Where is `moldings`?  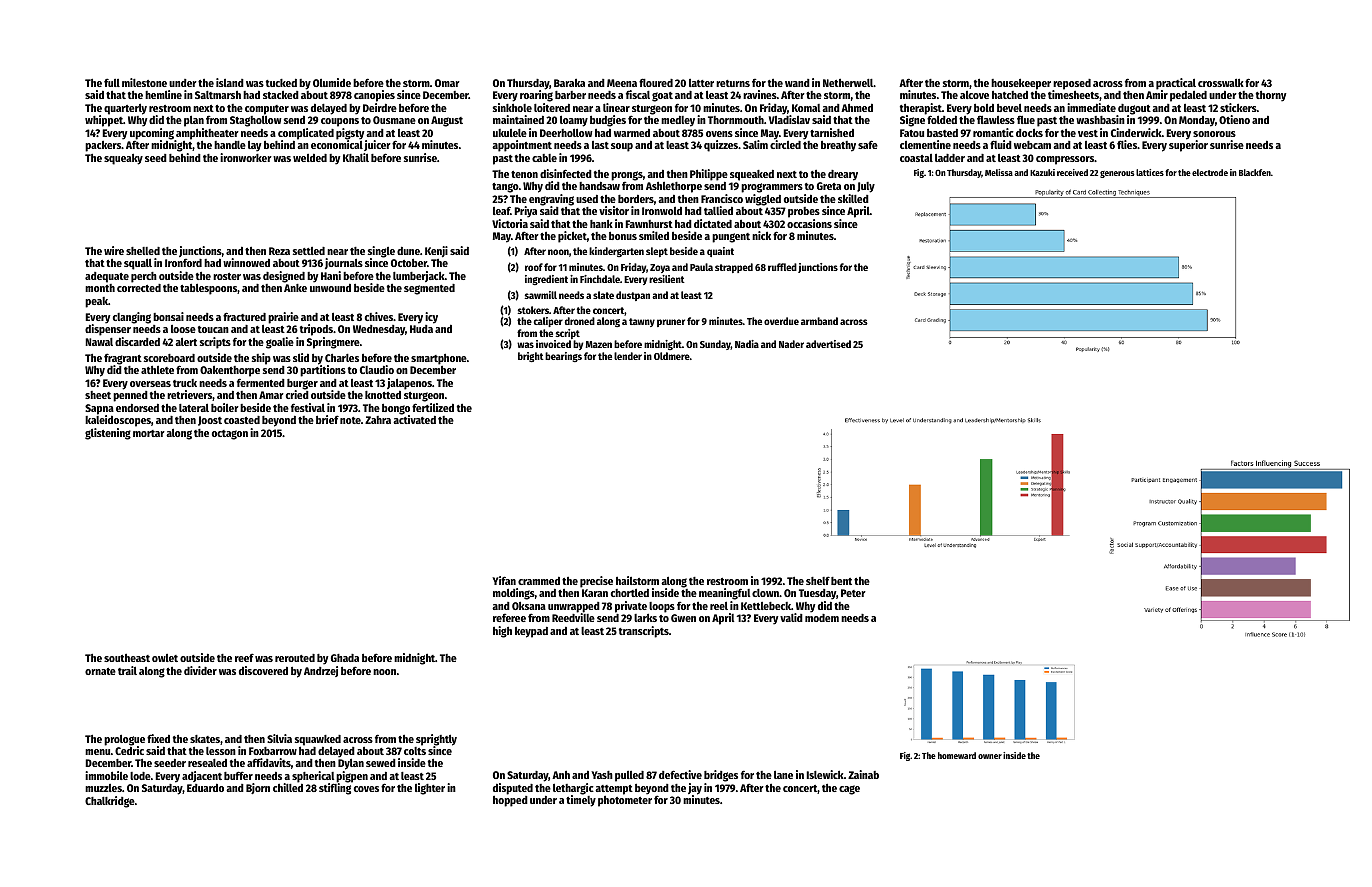
moldings is located at coordinates (514, 594).
